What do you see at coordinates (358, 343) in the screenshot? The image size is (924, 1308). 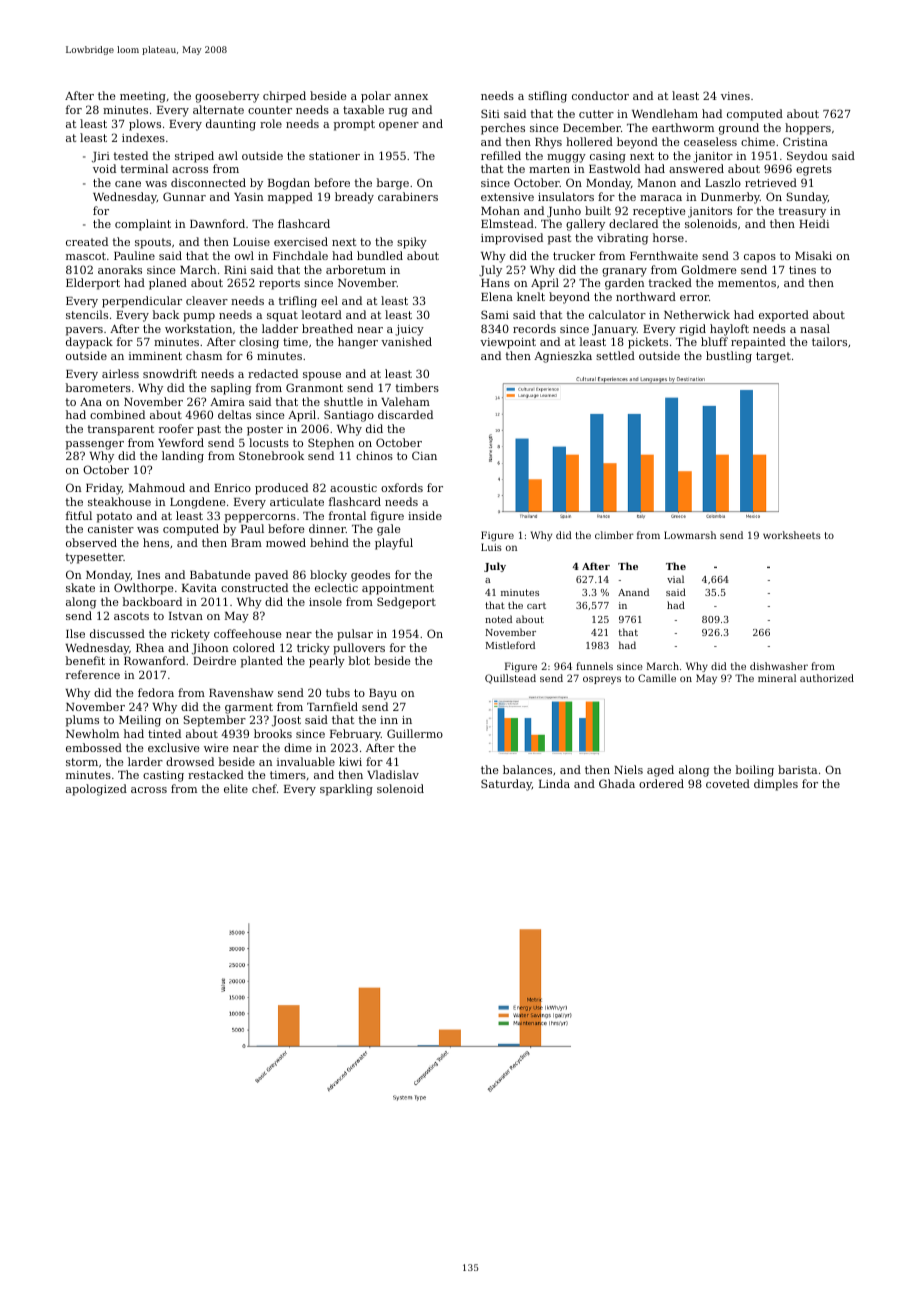 I see `hanger` at bounding box center [358, 343].
